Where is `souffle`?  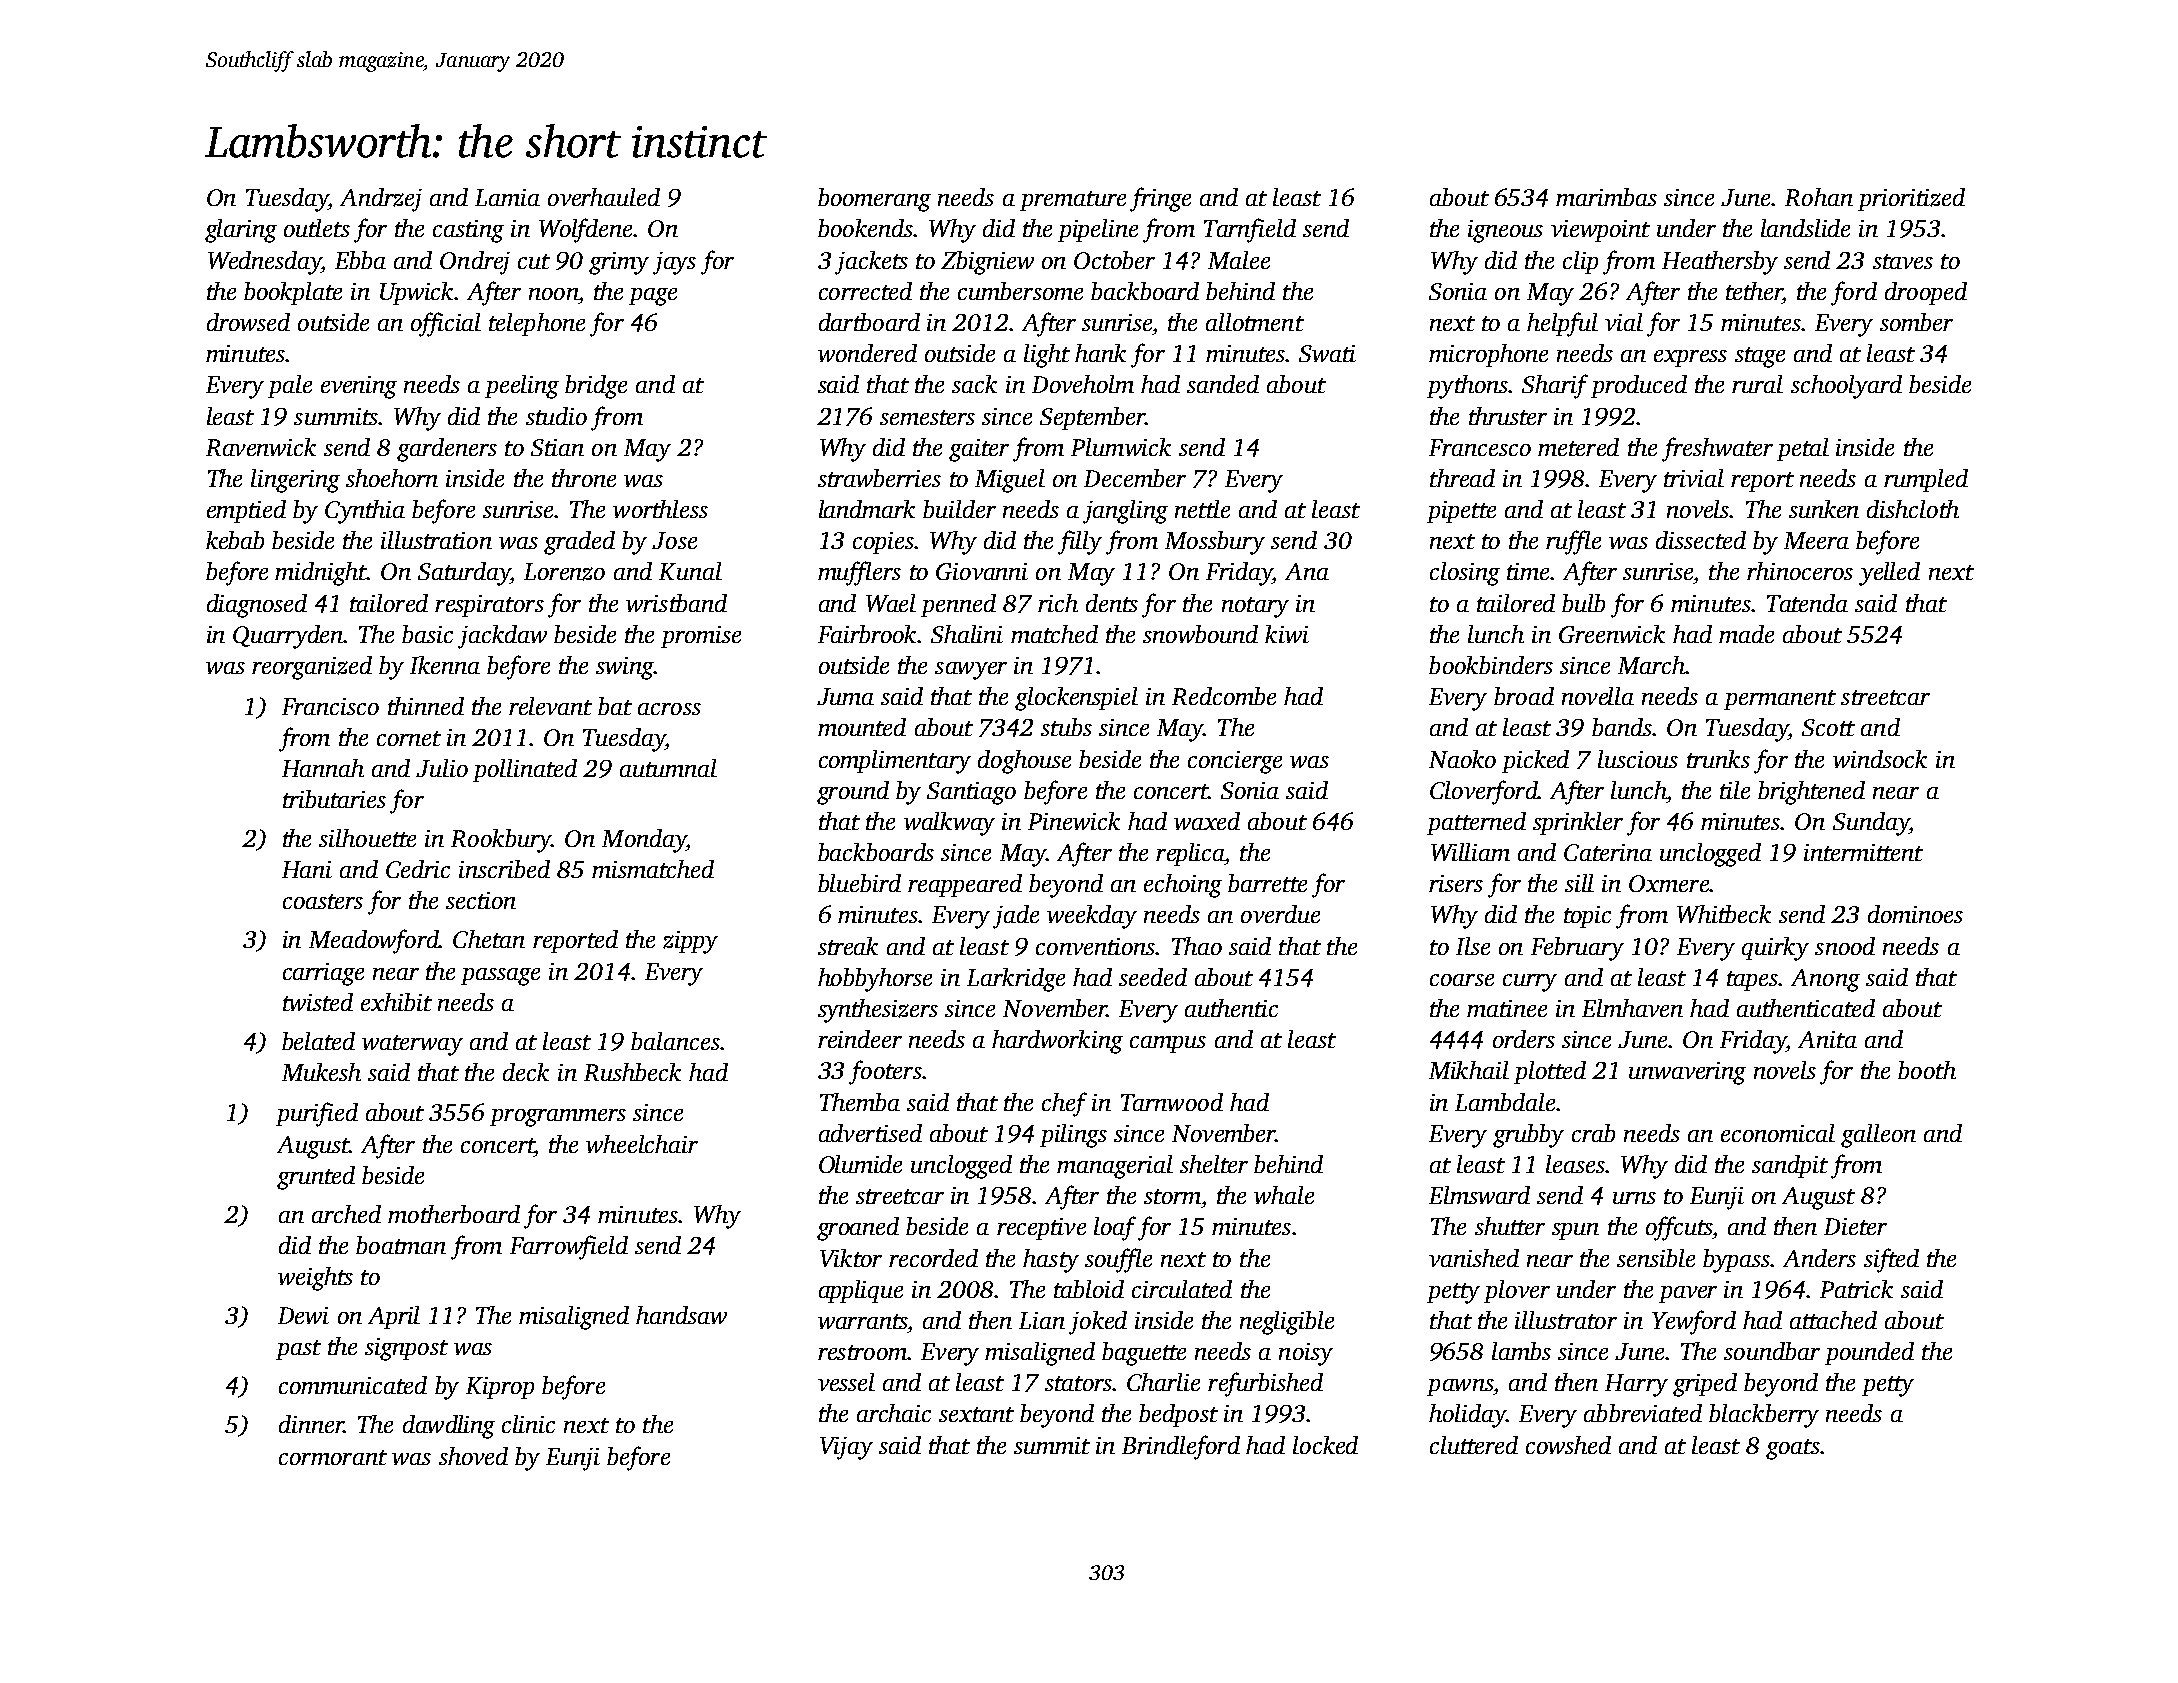 souffle is located at coordinates (1118, 1260).
